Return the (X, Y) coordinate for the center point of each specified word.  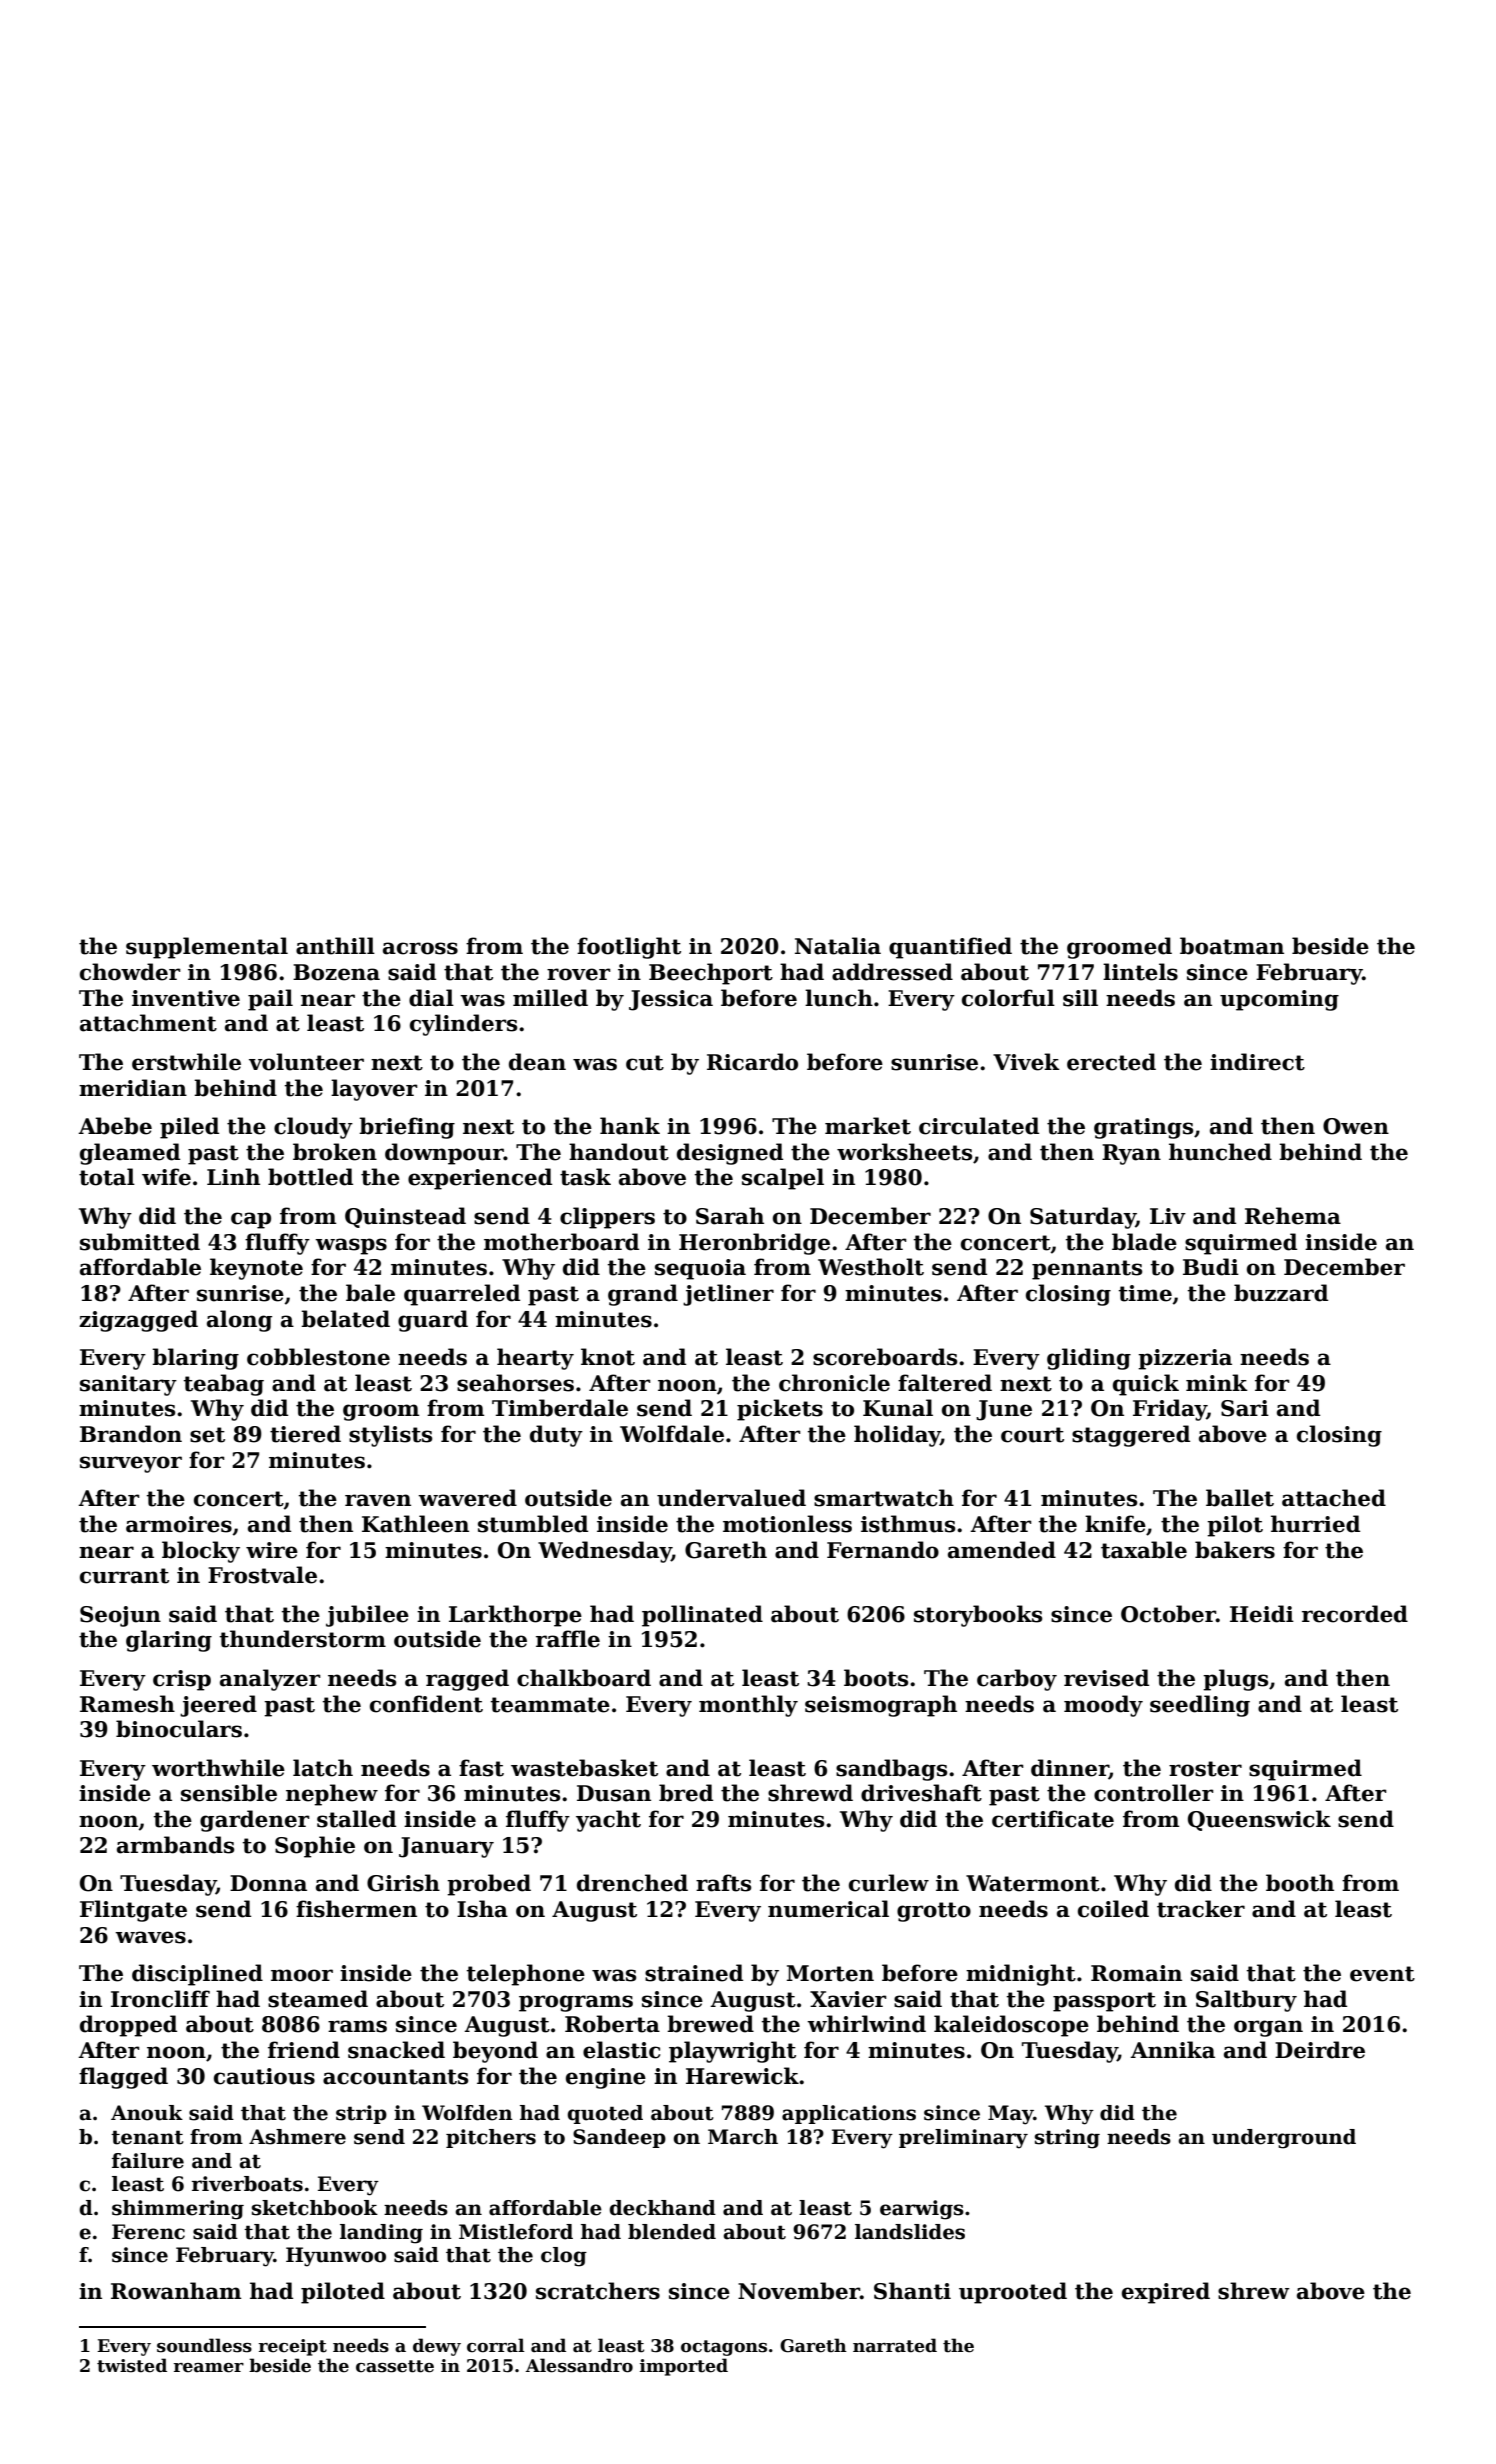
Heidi (1262, 1614)
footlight (629, 948)
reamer (209, 2368)
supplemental (207, 948)
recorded (1355, 1614)
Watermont (1033, 1883)
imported (684, 2367)
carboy (1017, 1680)
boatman (1232, 946)
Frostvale (262, 1575)
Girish (403, 1883)
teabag (223, 1385)
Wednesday (605, 1552)
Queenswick (1259, 1820)
